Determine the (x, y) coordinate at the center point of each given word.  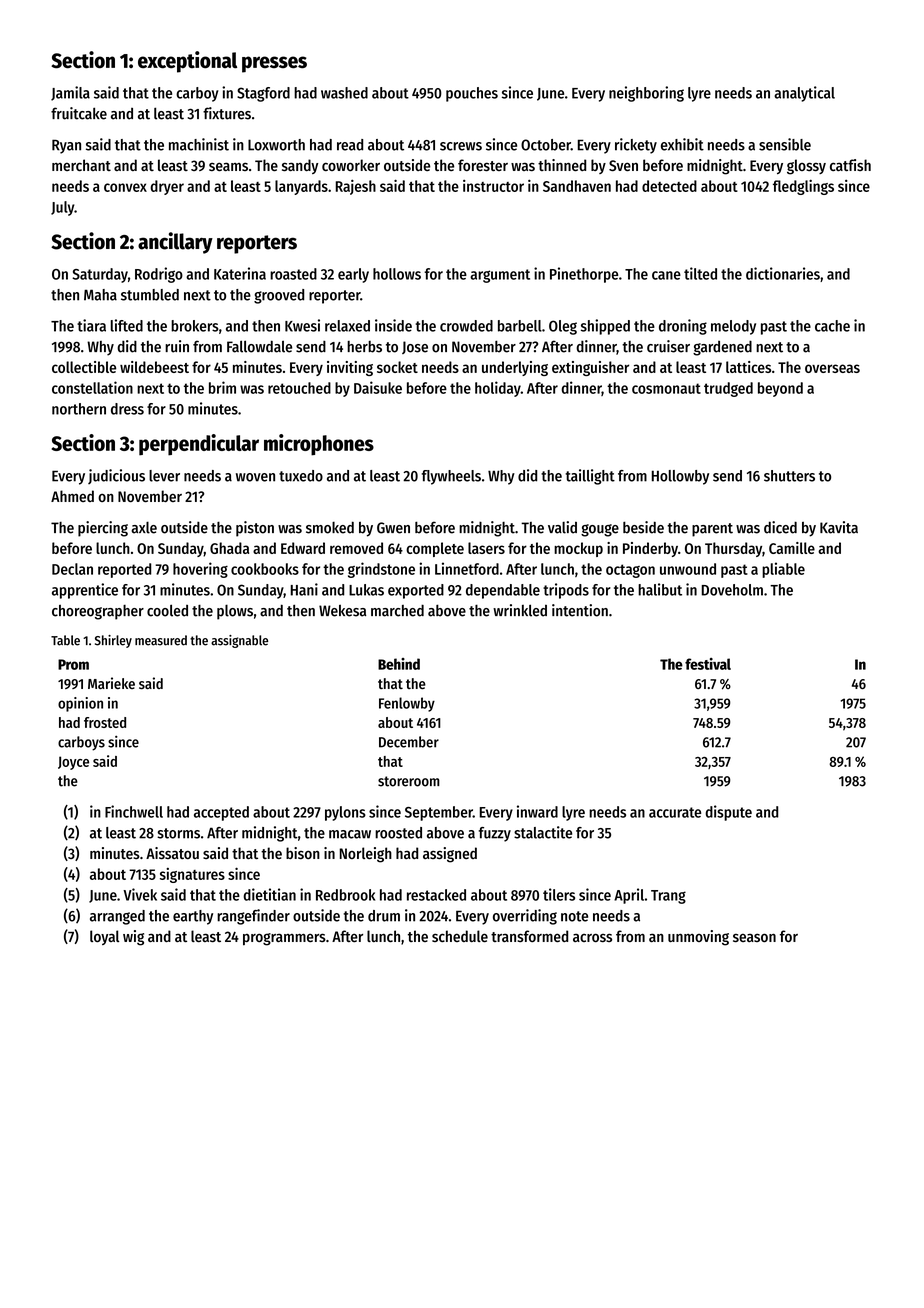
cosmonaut (666, 388)
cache (832, 326)
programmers (284, 939)
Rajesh (356, 187)
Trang (668, 897)
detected (669, 186)
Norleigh (365, 855)
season (754, 938)
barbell (520, 326)
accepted (221, 813)
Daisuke (378, 387)
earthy (193, 917)
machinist (199, 144)
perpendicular (199, 445)
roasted (293, 274)
